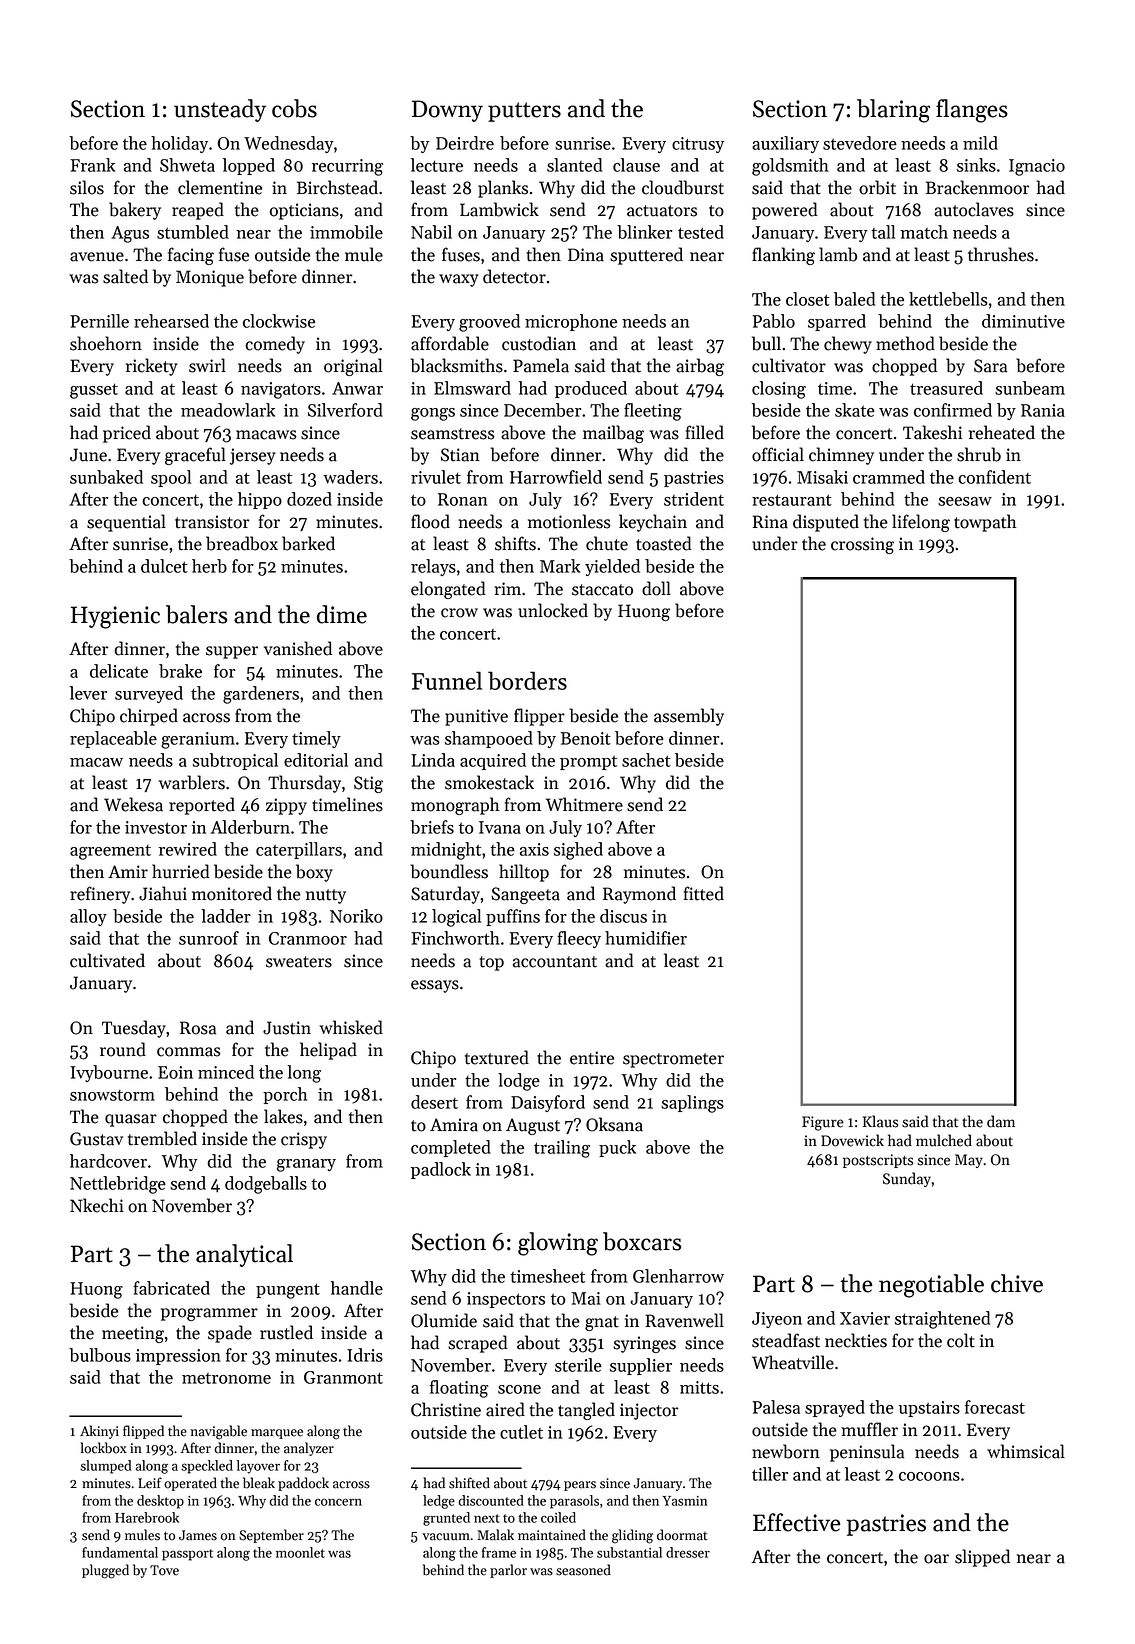 This page has height=1644, width=1135. I want to click on rehearsed, so click(171, 321).
